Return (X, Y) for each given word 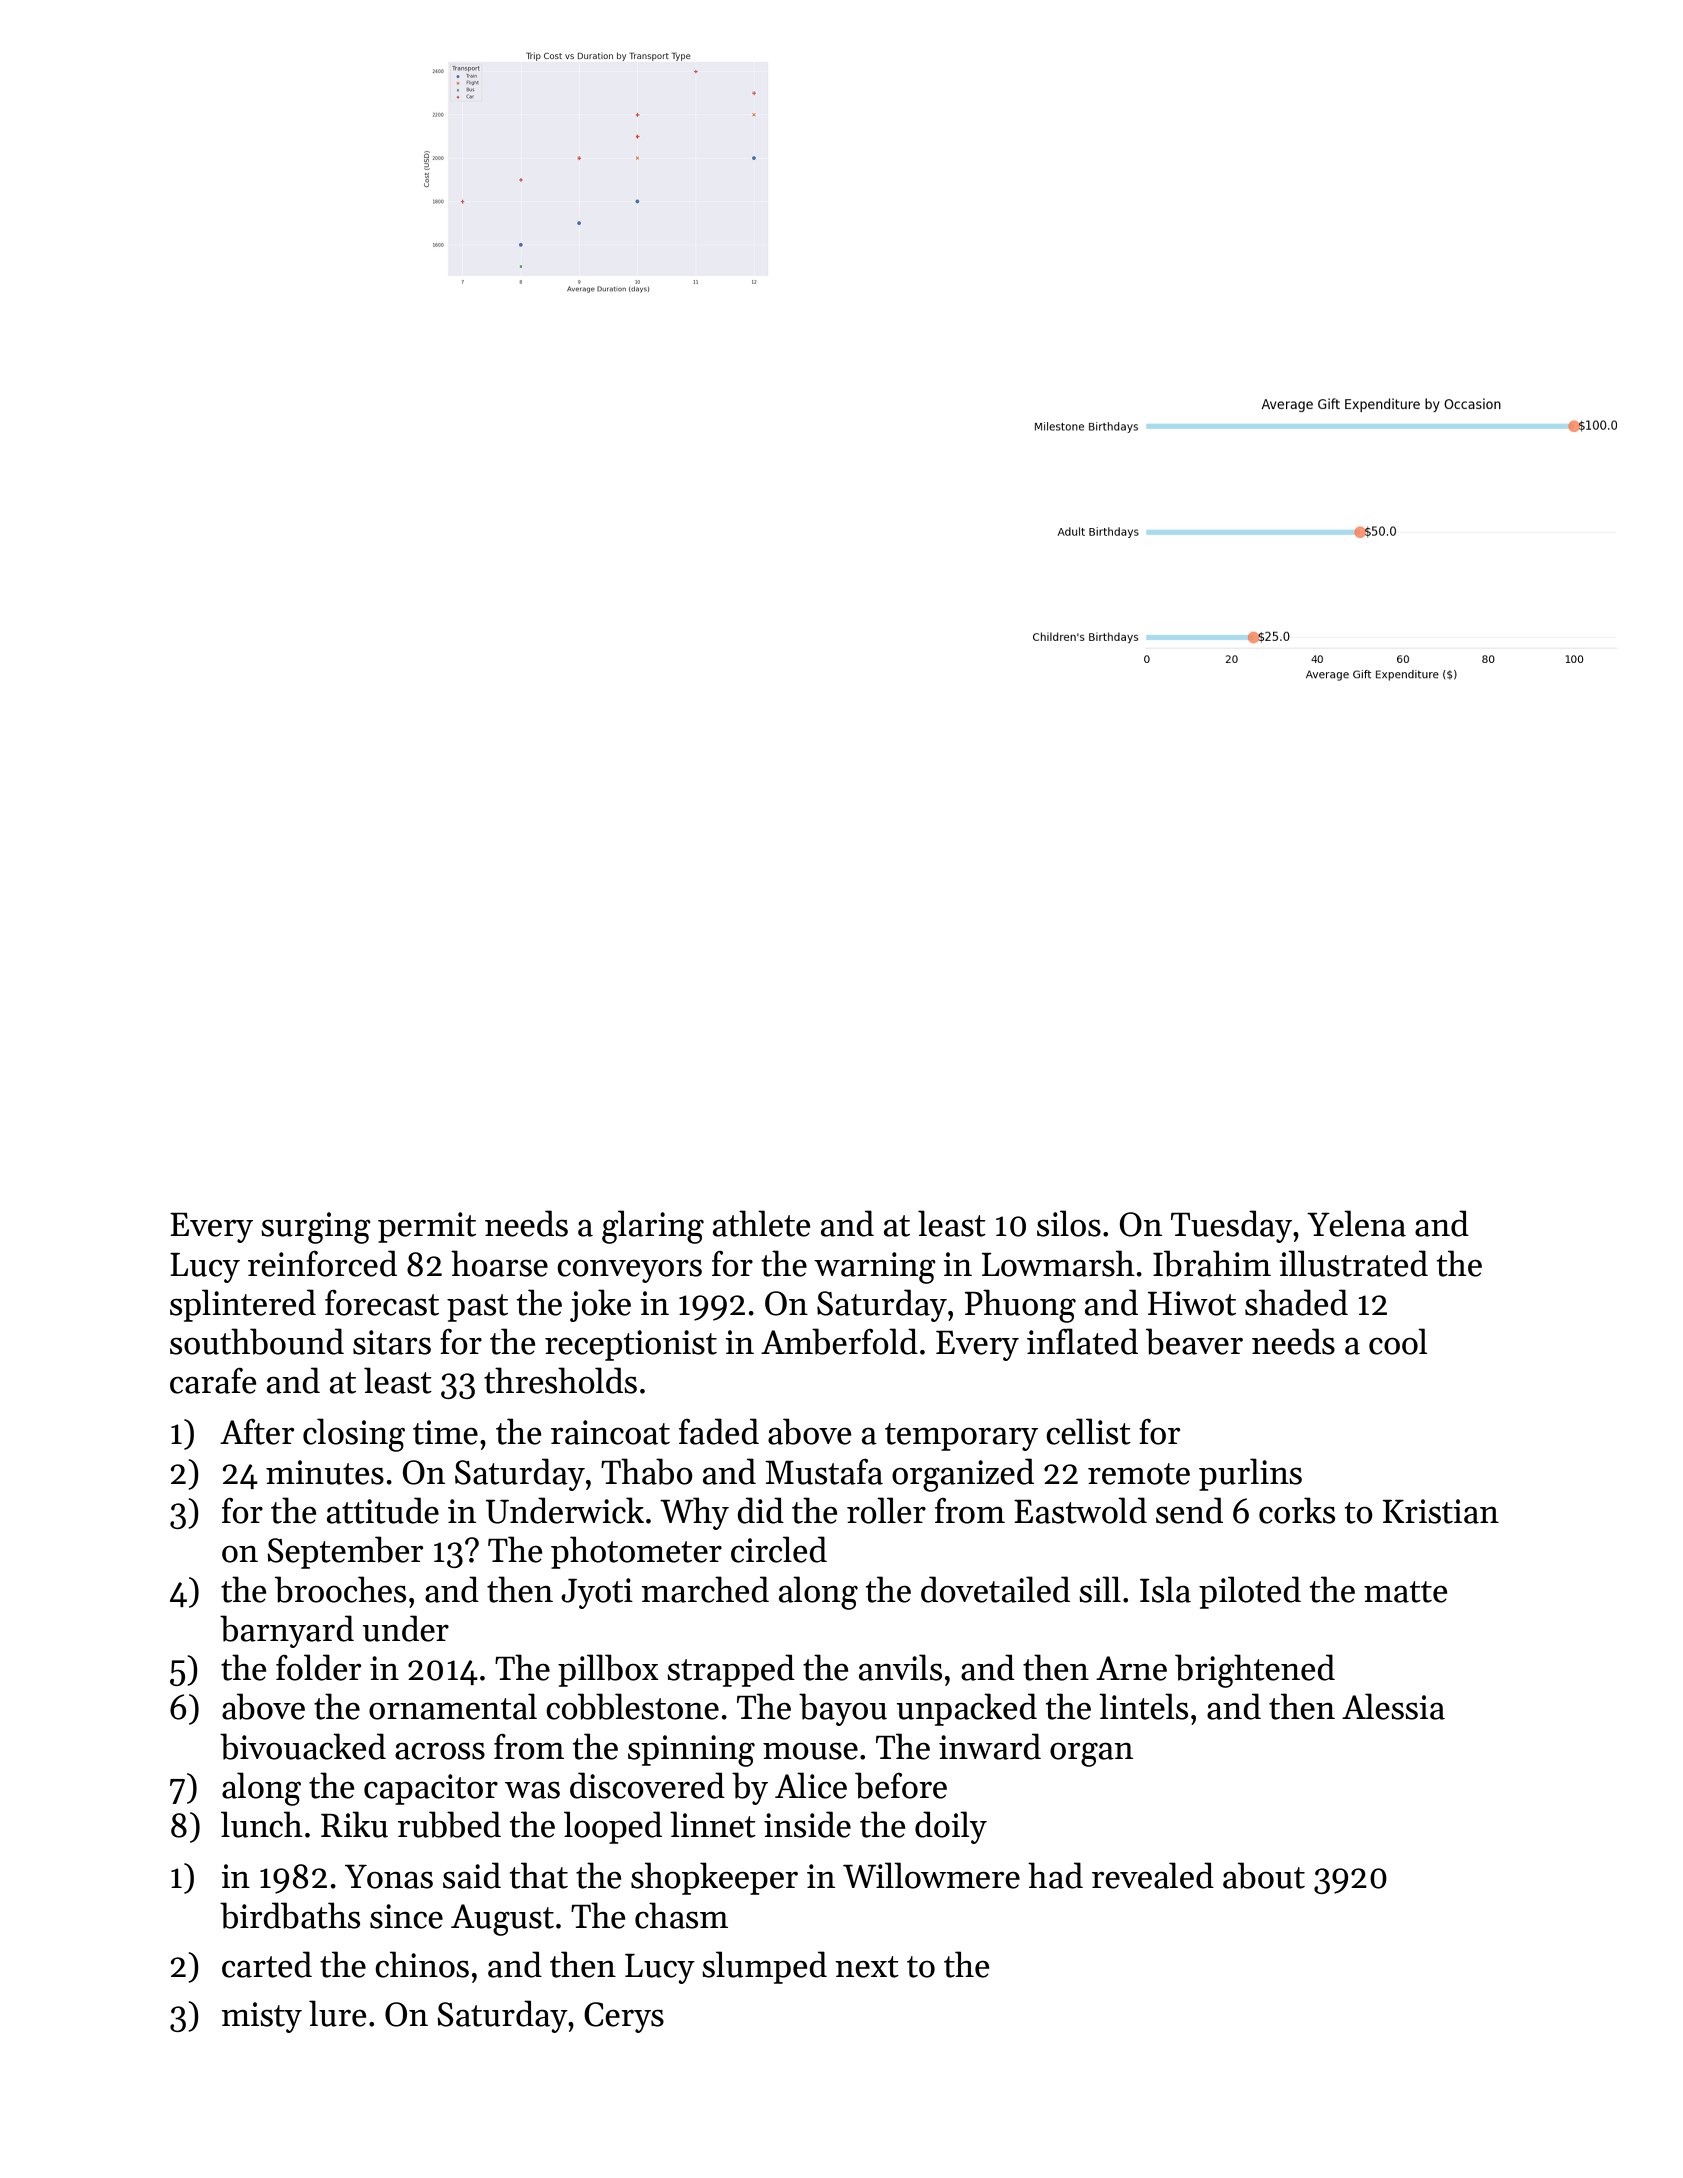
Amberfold (839, 1341)
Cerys (624, 2017)
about (1264, 1875)
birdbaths (290, 1915)
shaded (1296, 1302)
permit (427, 1227)
